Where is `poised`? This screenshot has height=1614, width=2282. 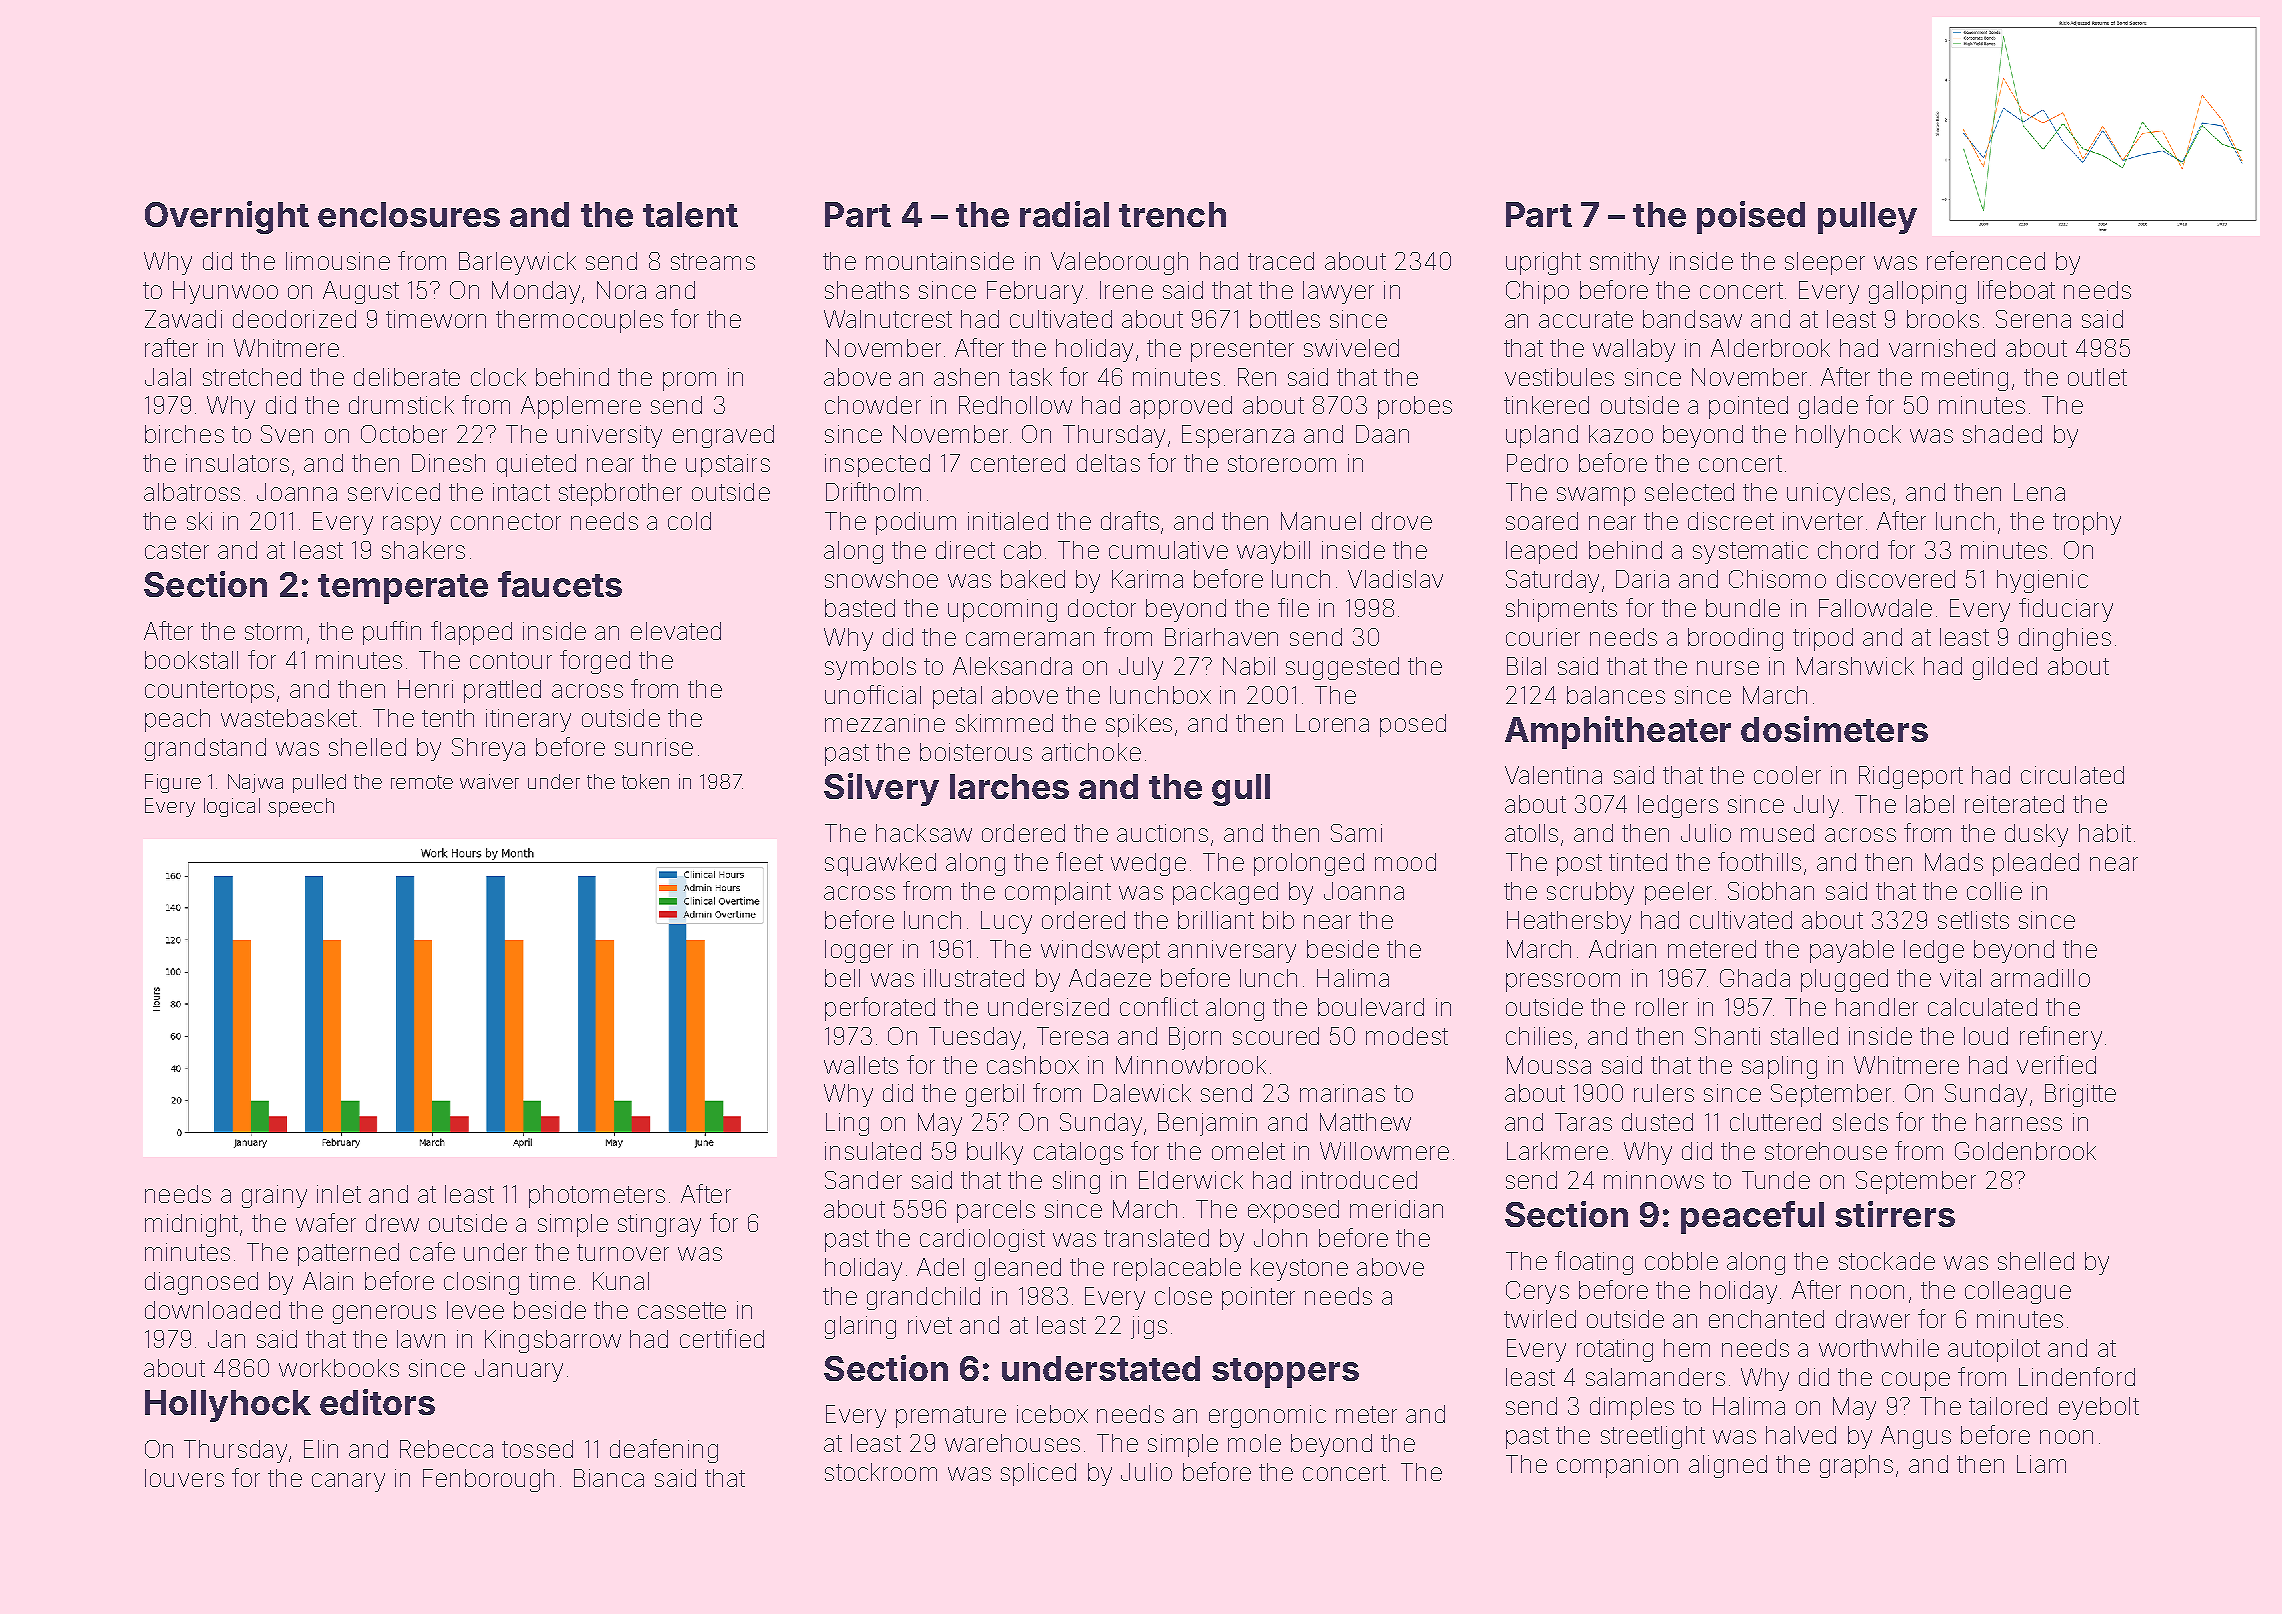
poised is located at coordinates (1751, 217).
